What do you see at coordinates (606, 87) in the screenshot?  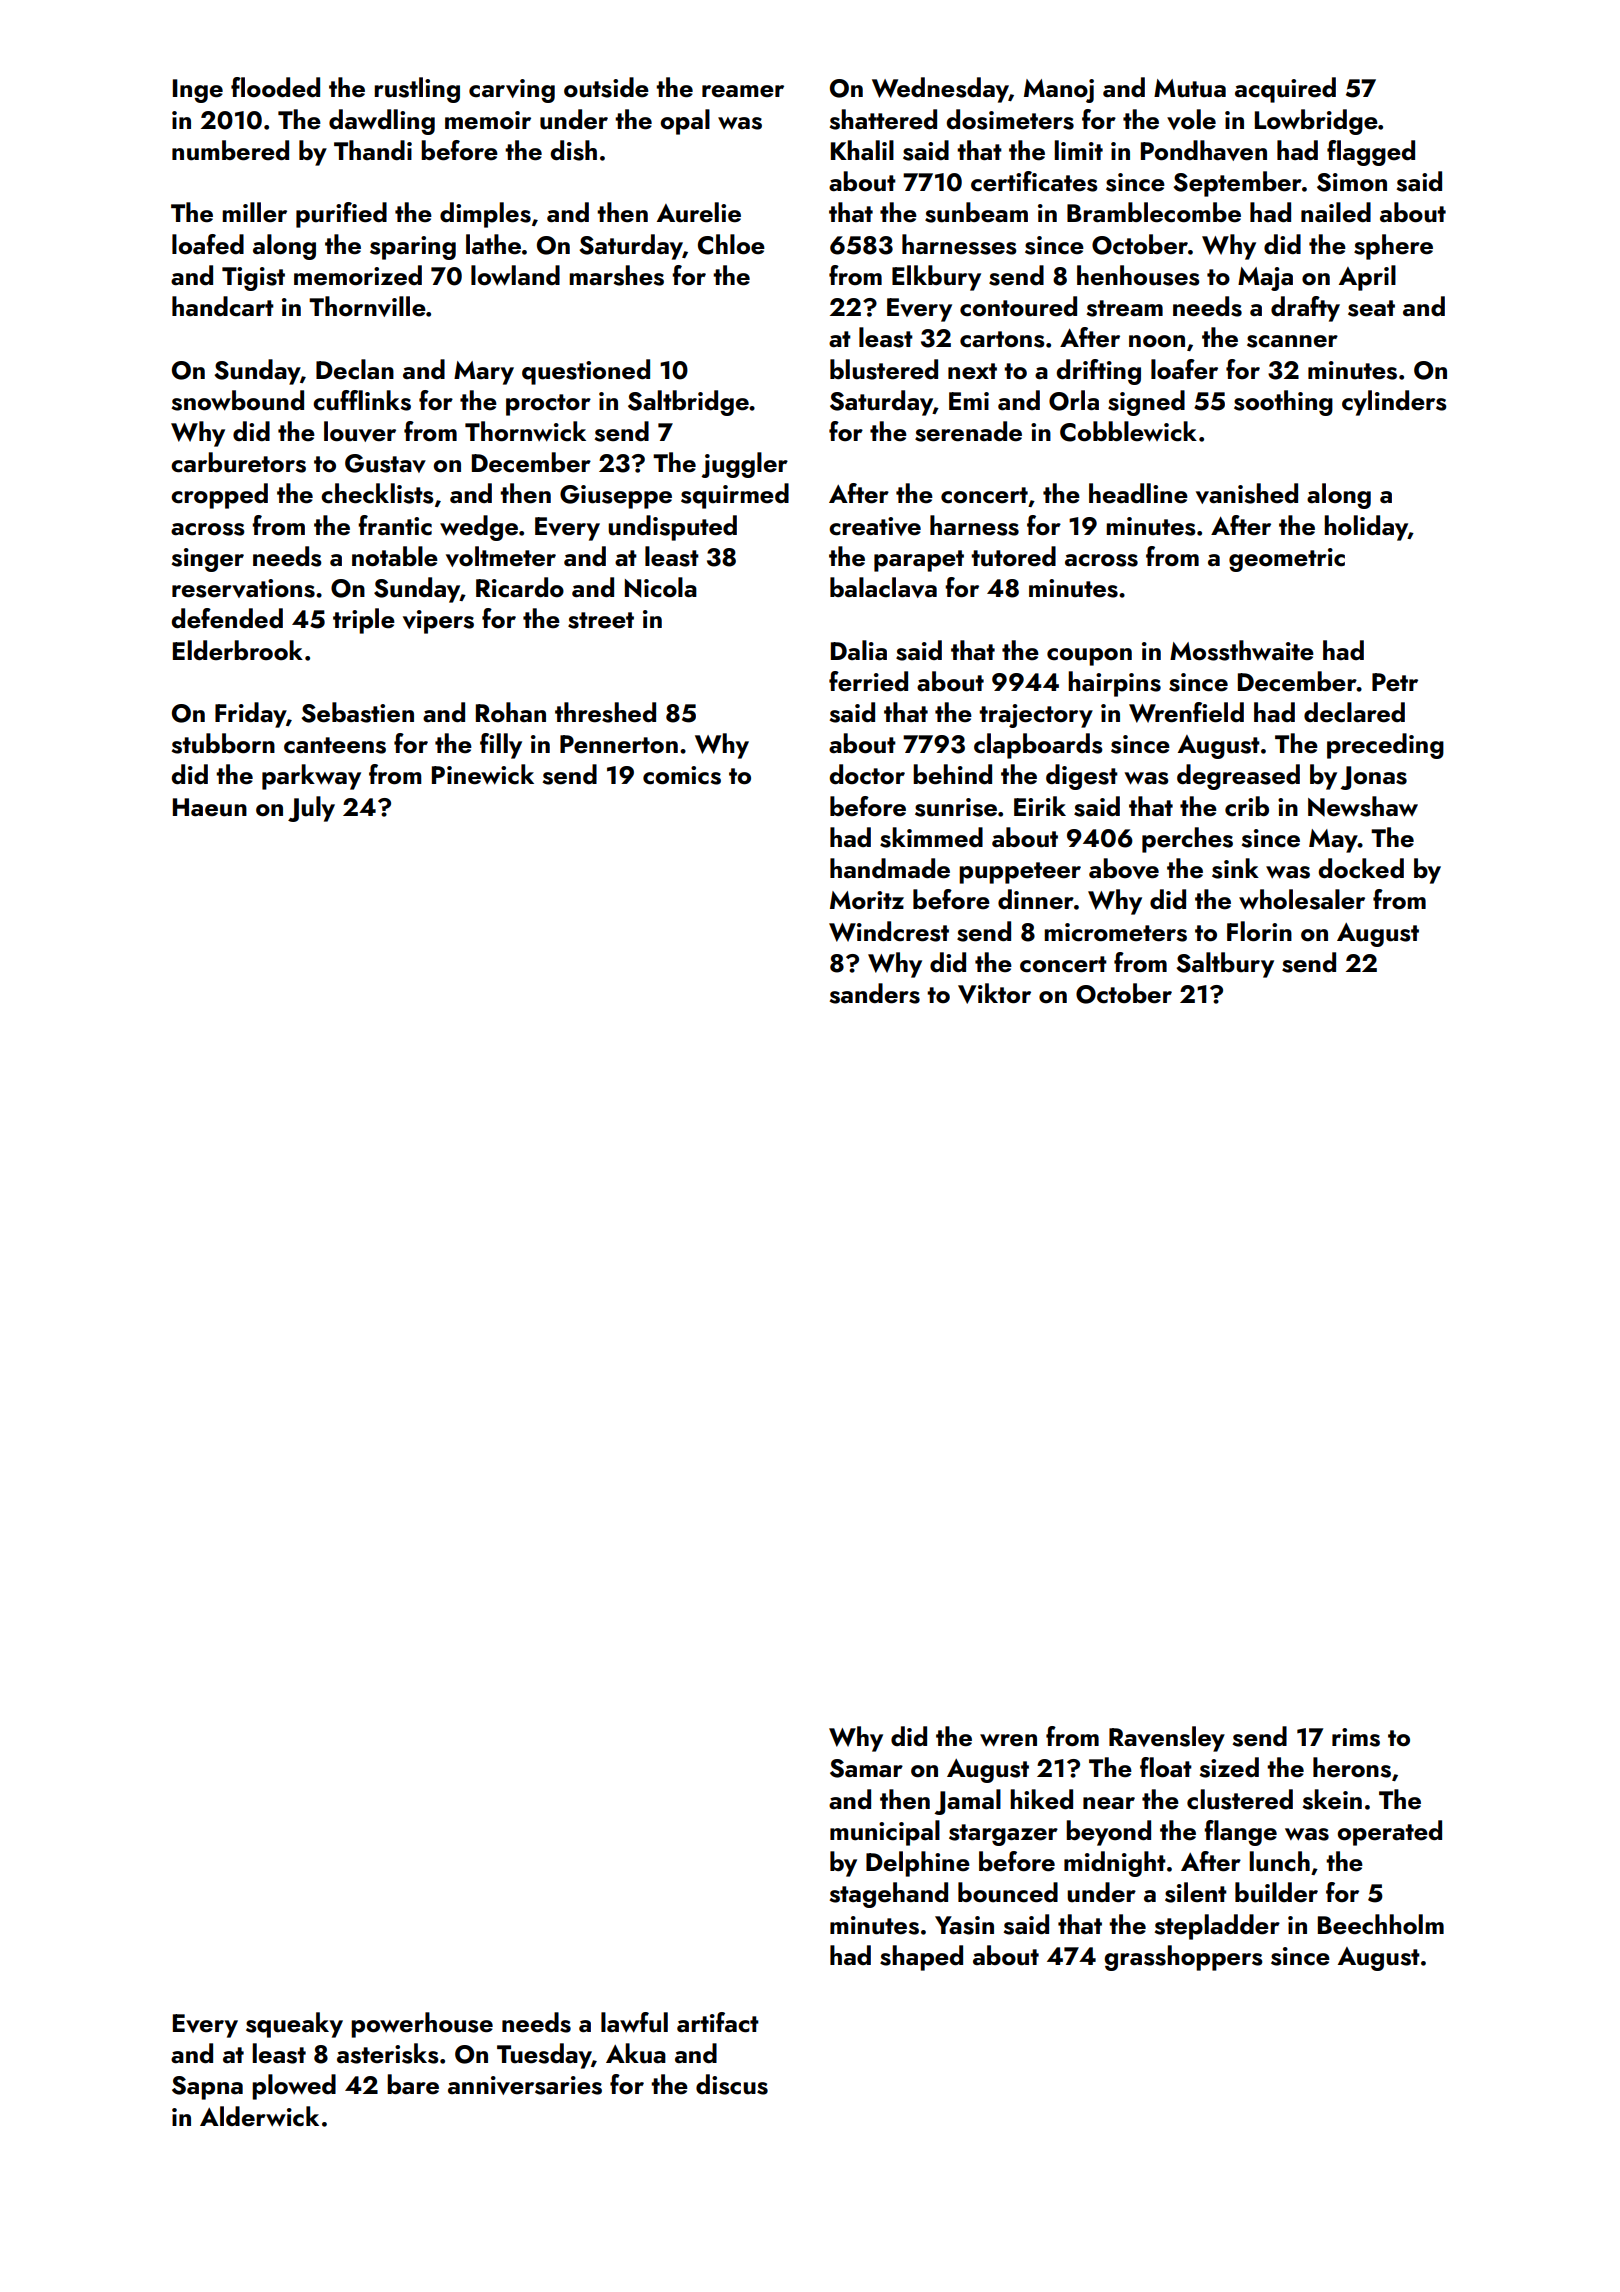 I see `outside` at bounding box center [606, 87].
